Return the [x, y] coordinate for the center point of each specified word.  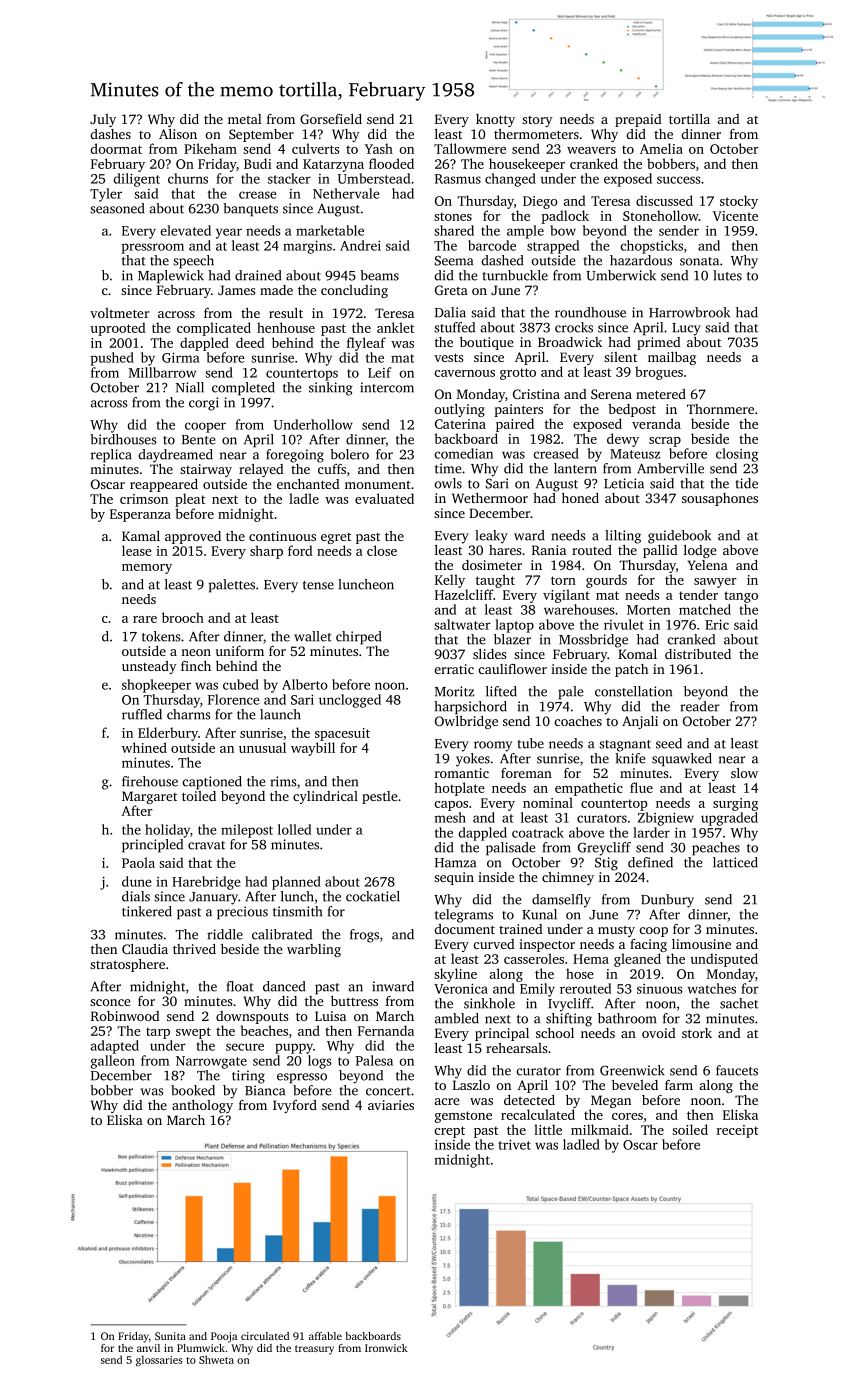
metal [245, 119]
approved [193, 537]
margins [307, 247]
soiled [690, 1129]
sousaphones [720, 499]
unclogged [350, 701]
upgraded [729, 819]
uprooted [118, 329]
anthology [202, 1106]
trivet [514, 1144]
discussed [664, 200]
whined [144, 747]
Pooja [224, 1337]
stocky [739, 202]
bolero [349, 454]
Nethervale [346, 193]
